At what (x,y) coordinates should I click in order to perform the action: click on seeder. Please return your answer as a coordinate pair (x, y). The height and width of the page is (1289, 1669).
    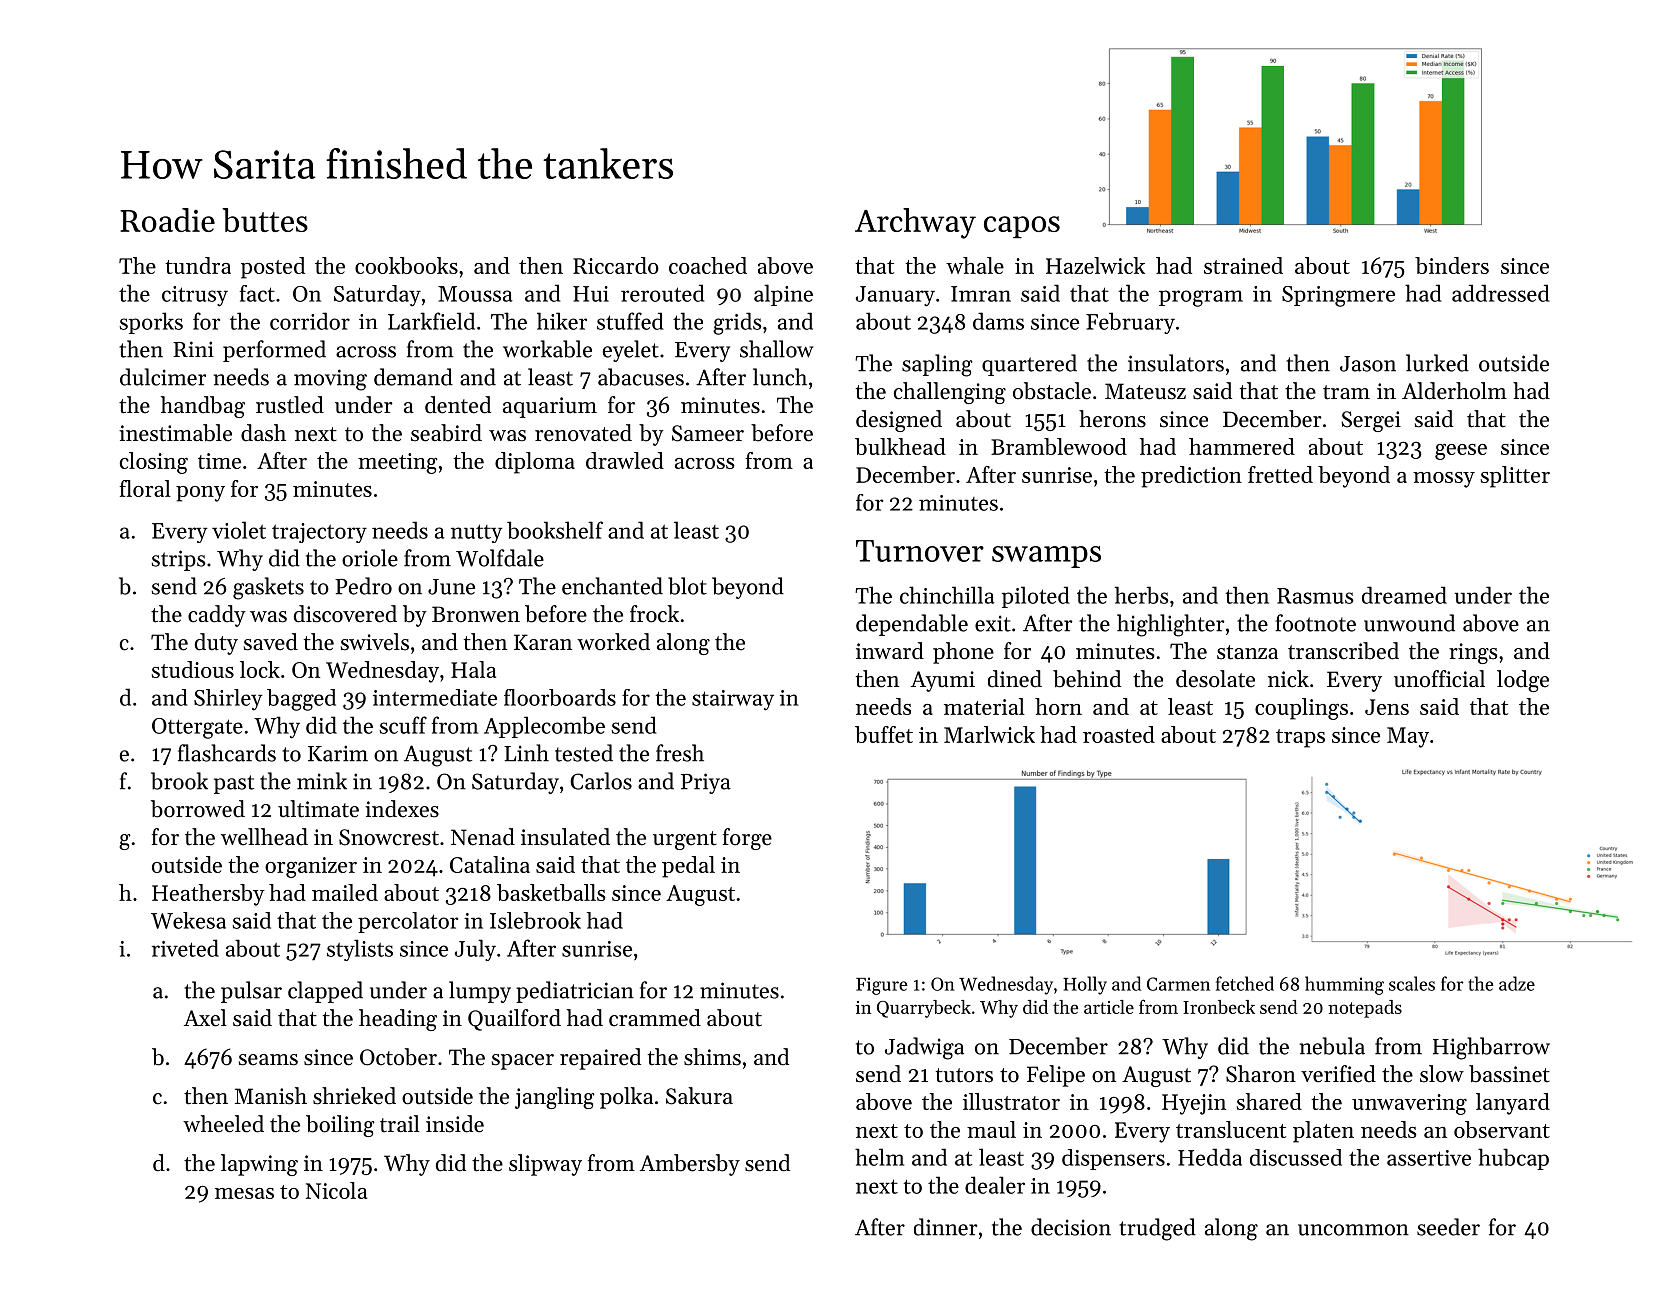
    Looking at the image, I should click on (1448, 1227).
